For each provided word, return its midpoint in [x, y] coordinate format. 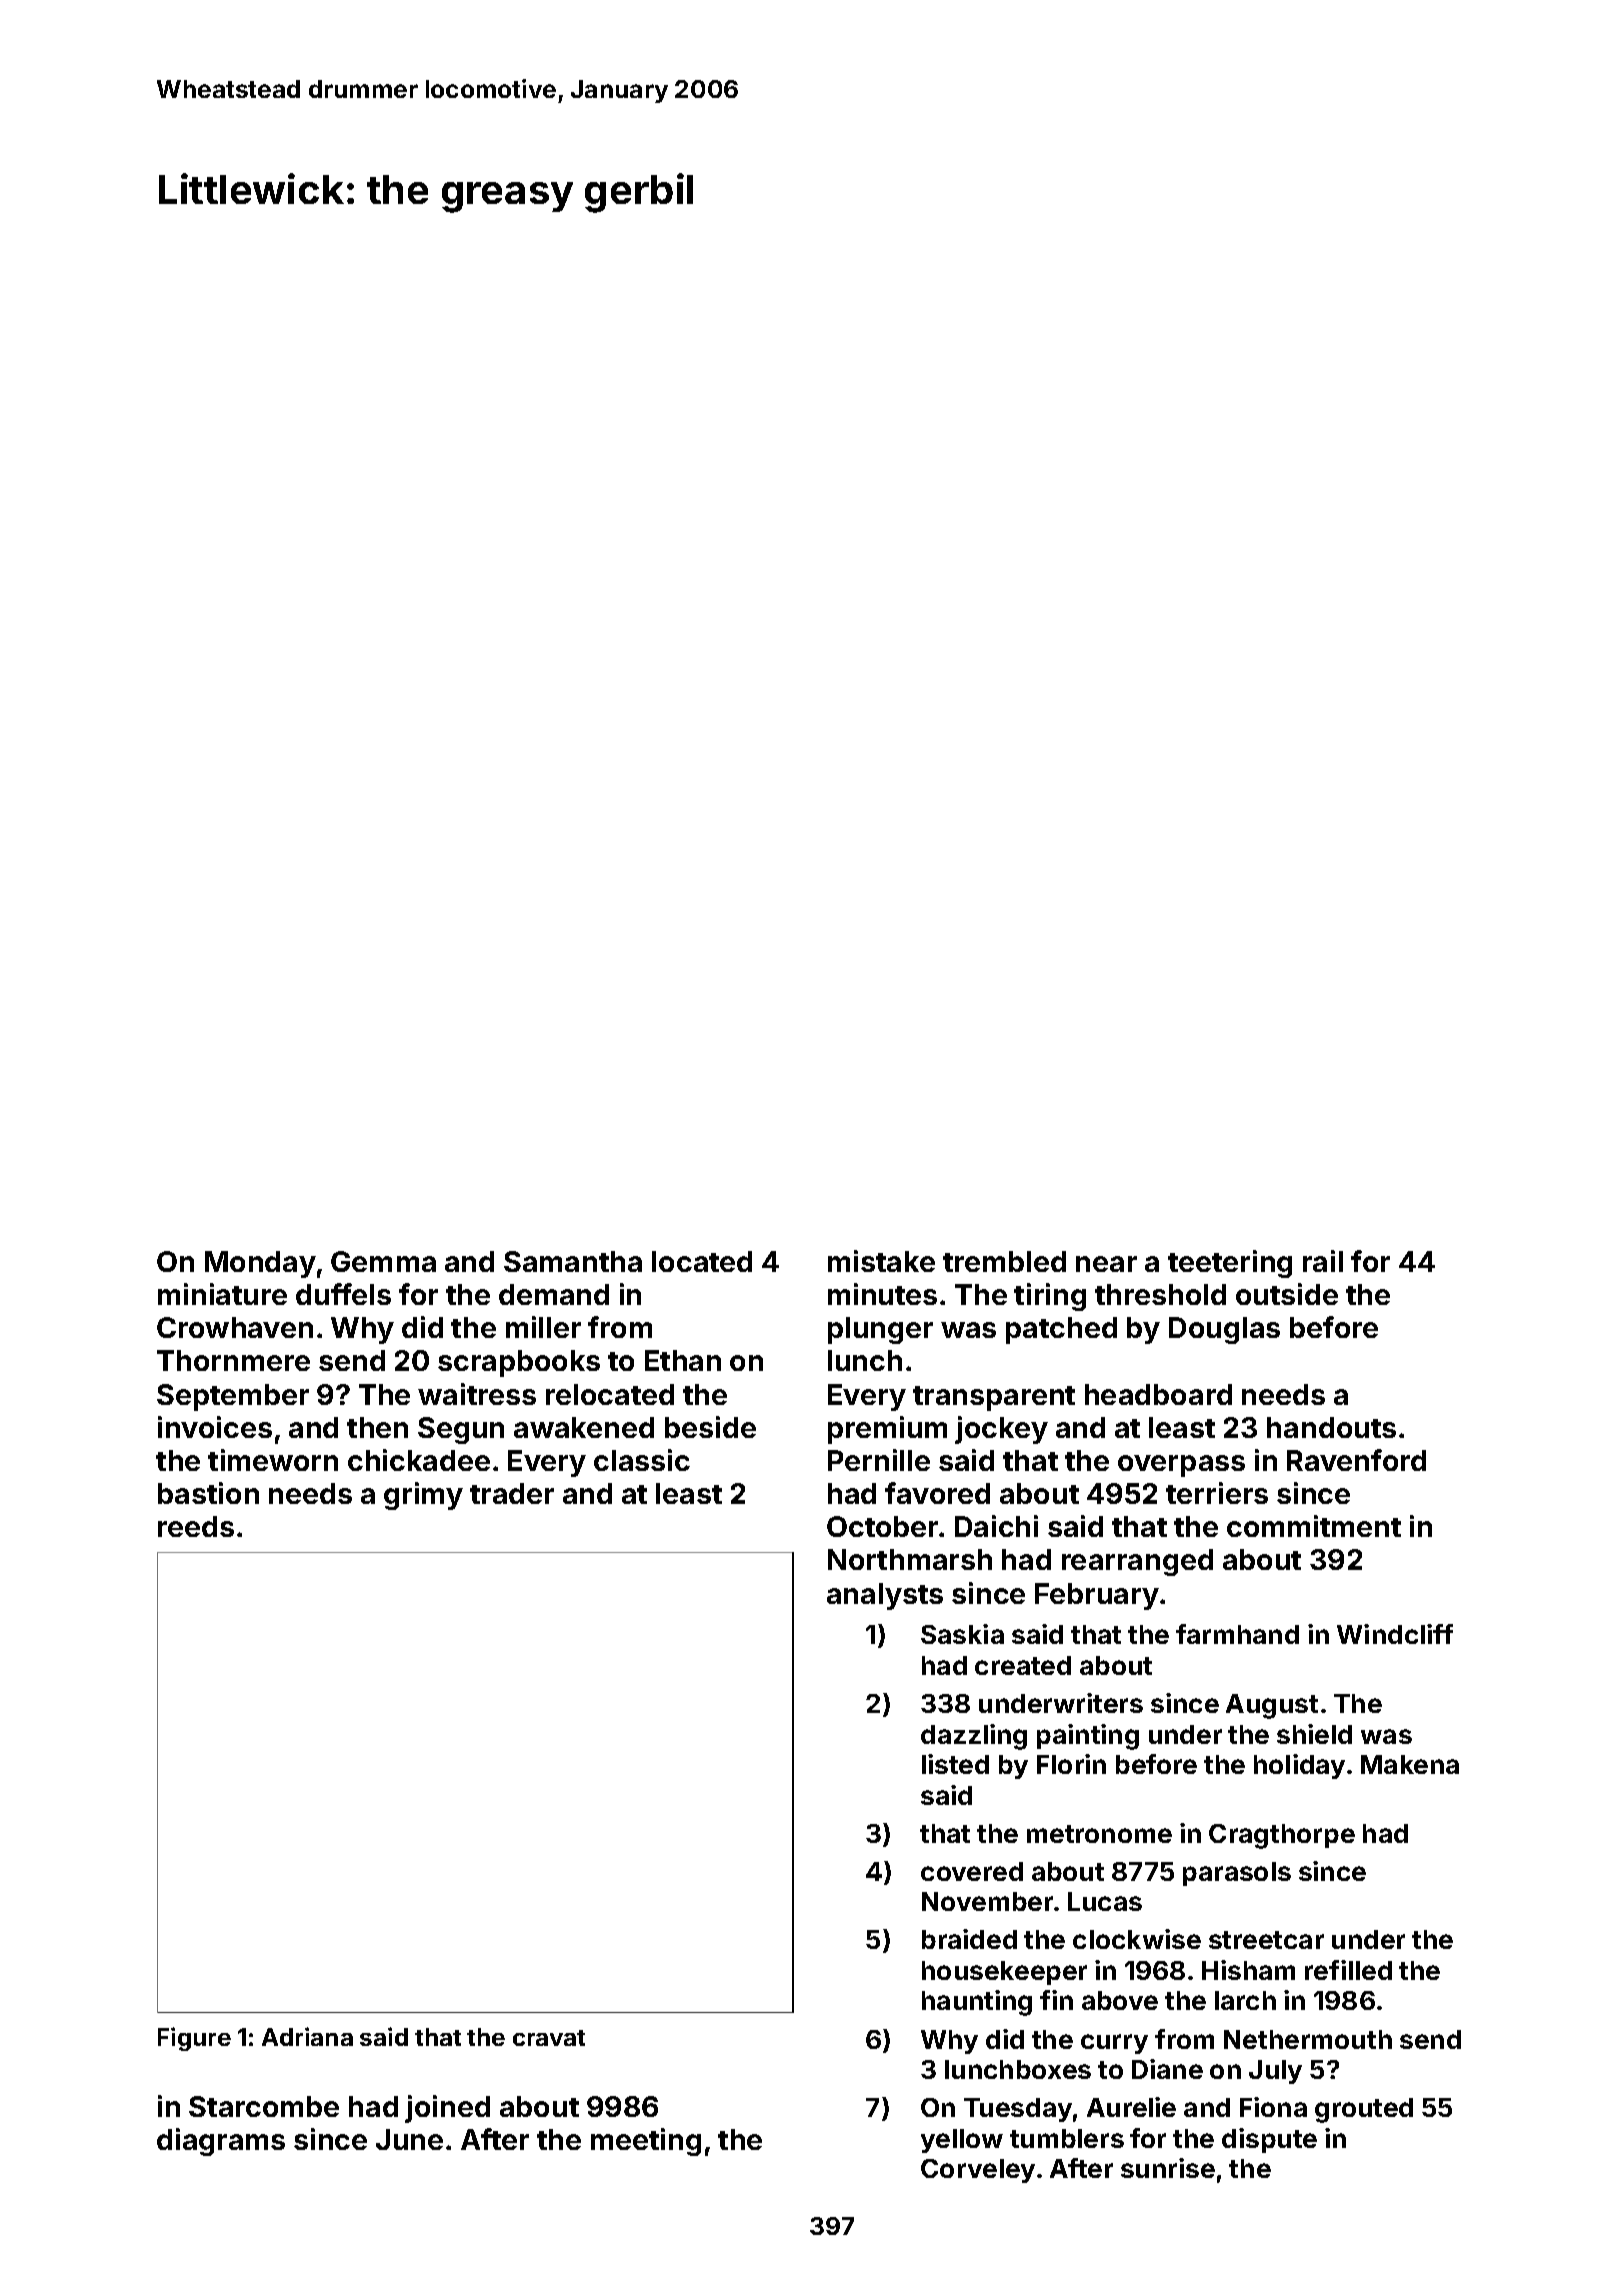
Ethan [683, 1360]
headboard [1158, 1394]
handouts [1331, 1427]
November [987, 1901]
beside [710, 1427]
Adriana [307, 2036]
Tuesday [1018, 2110]
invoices [215, 1427]
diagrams [221, 2142]
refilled [1348, 1970]
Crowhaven [235, 1327]
